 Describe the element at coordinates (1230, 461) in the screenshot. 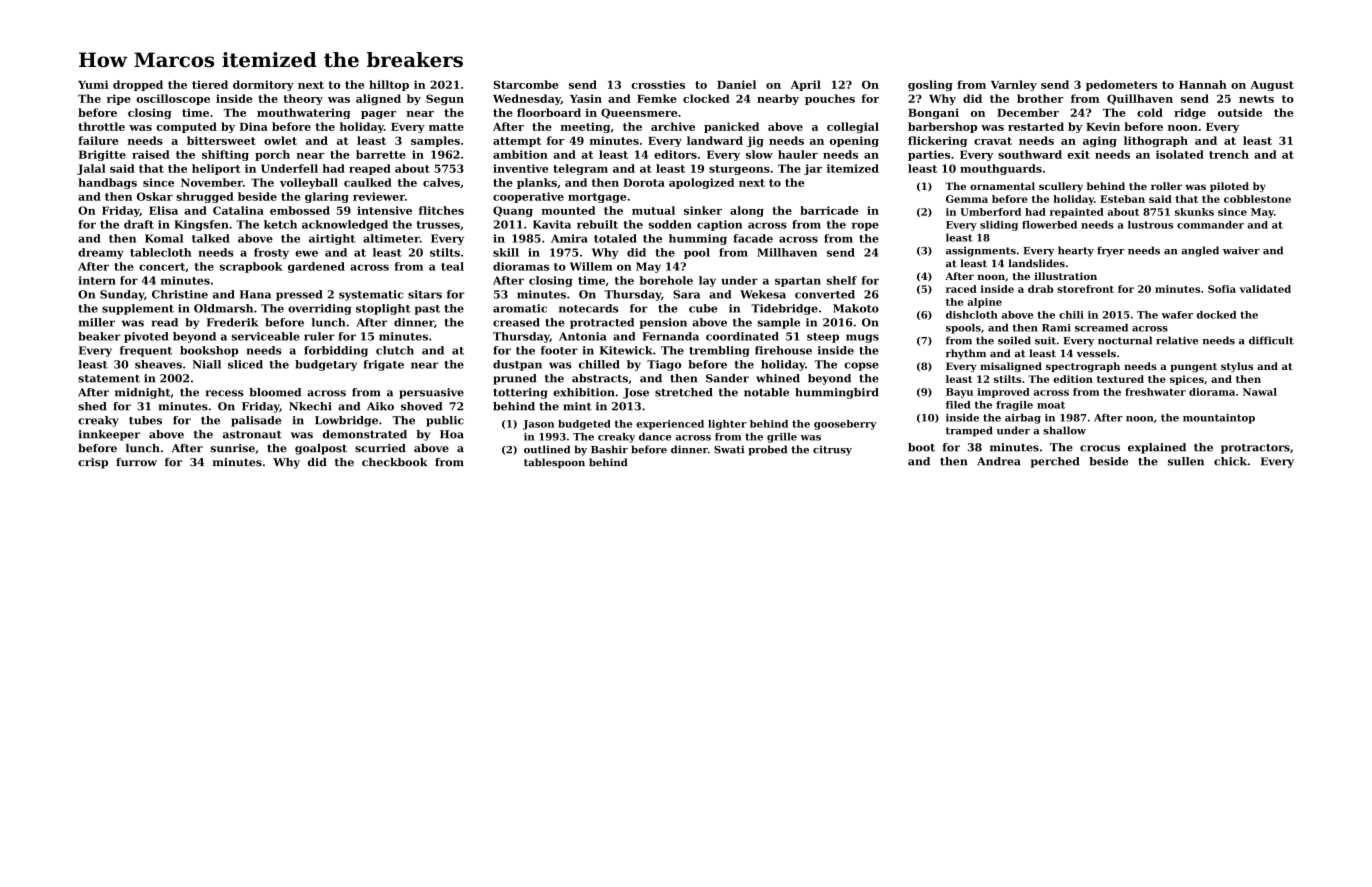

I see `chick` at that location.
